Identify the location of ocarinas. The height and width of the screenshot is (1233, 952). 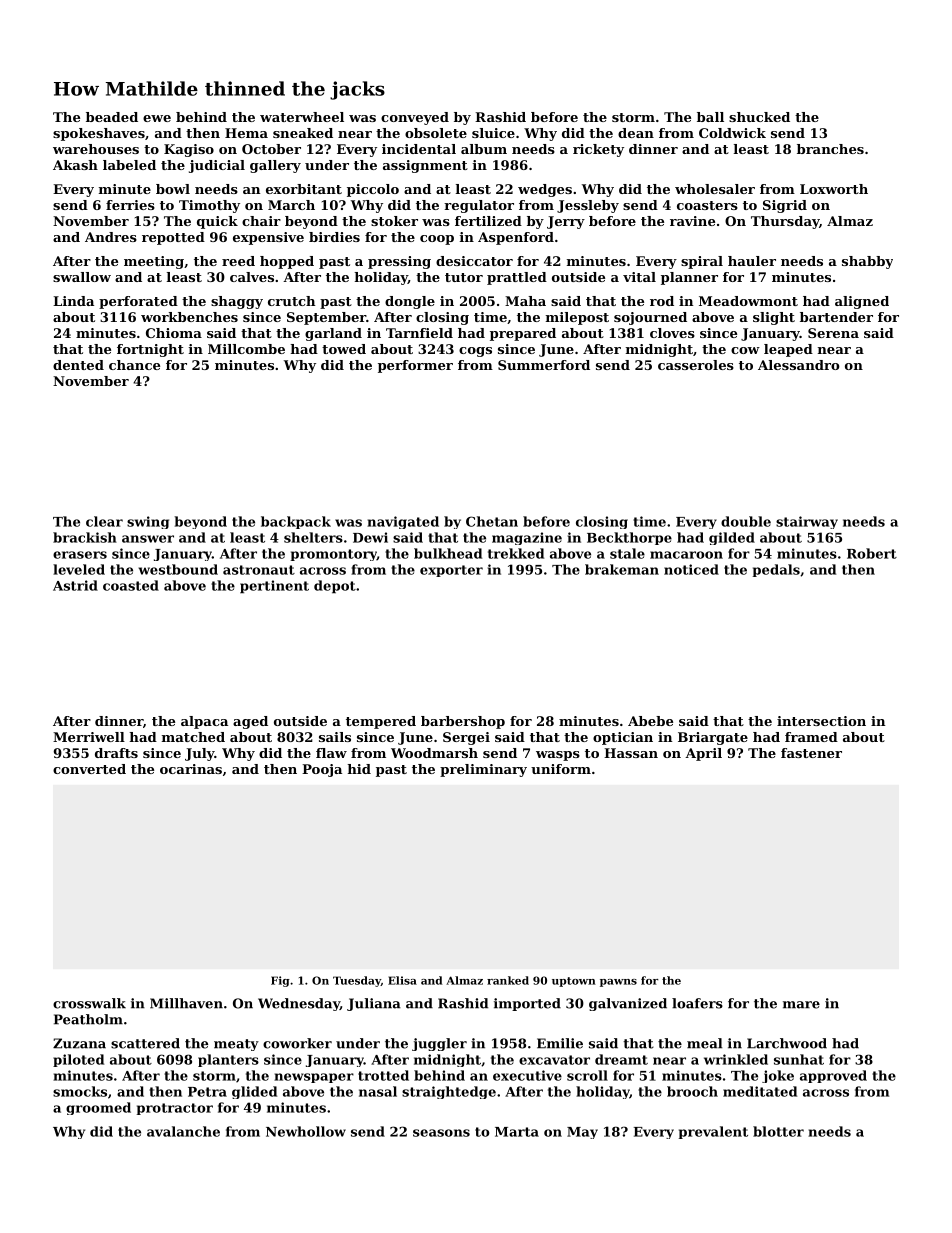
(191, 769).
